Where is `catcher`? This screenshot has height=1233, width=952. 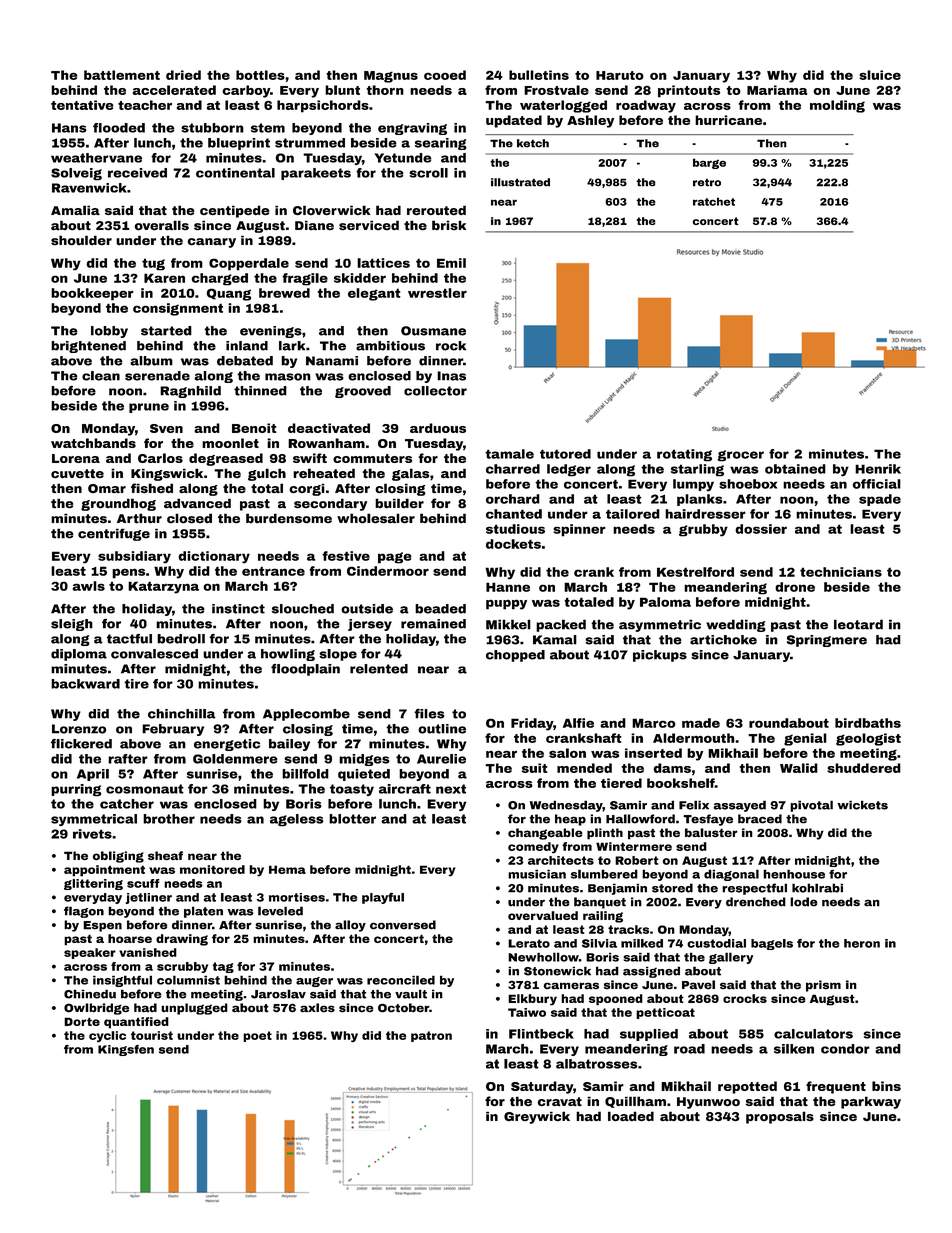
catcher is located at coordinates (127, 804).
